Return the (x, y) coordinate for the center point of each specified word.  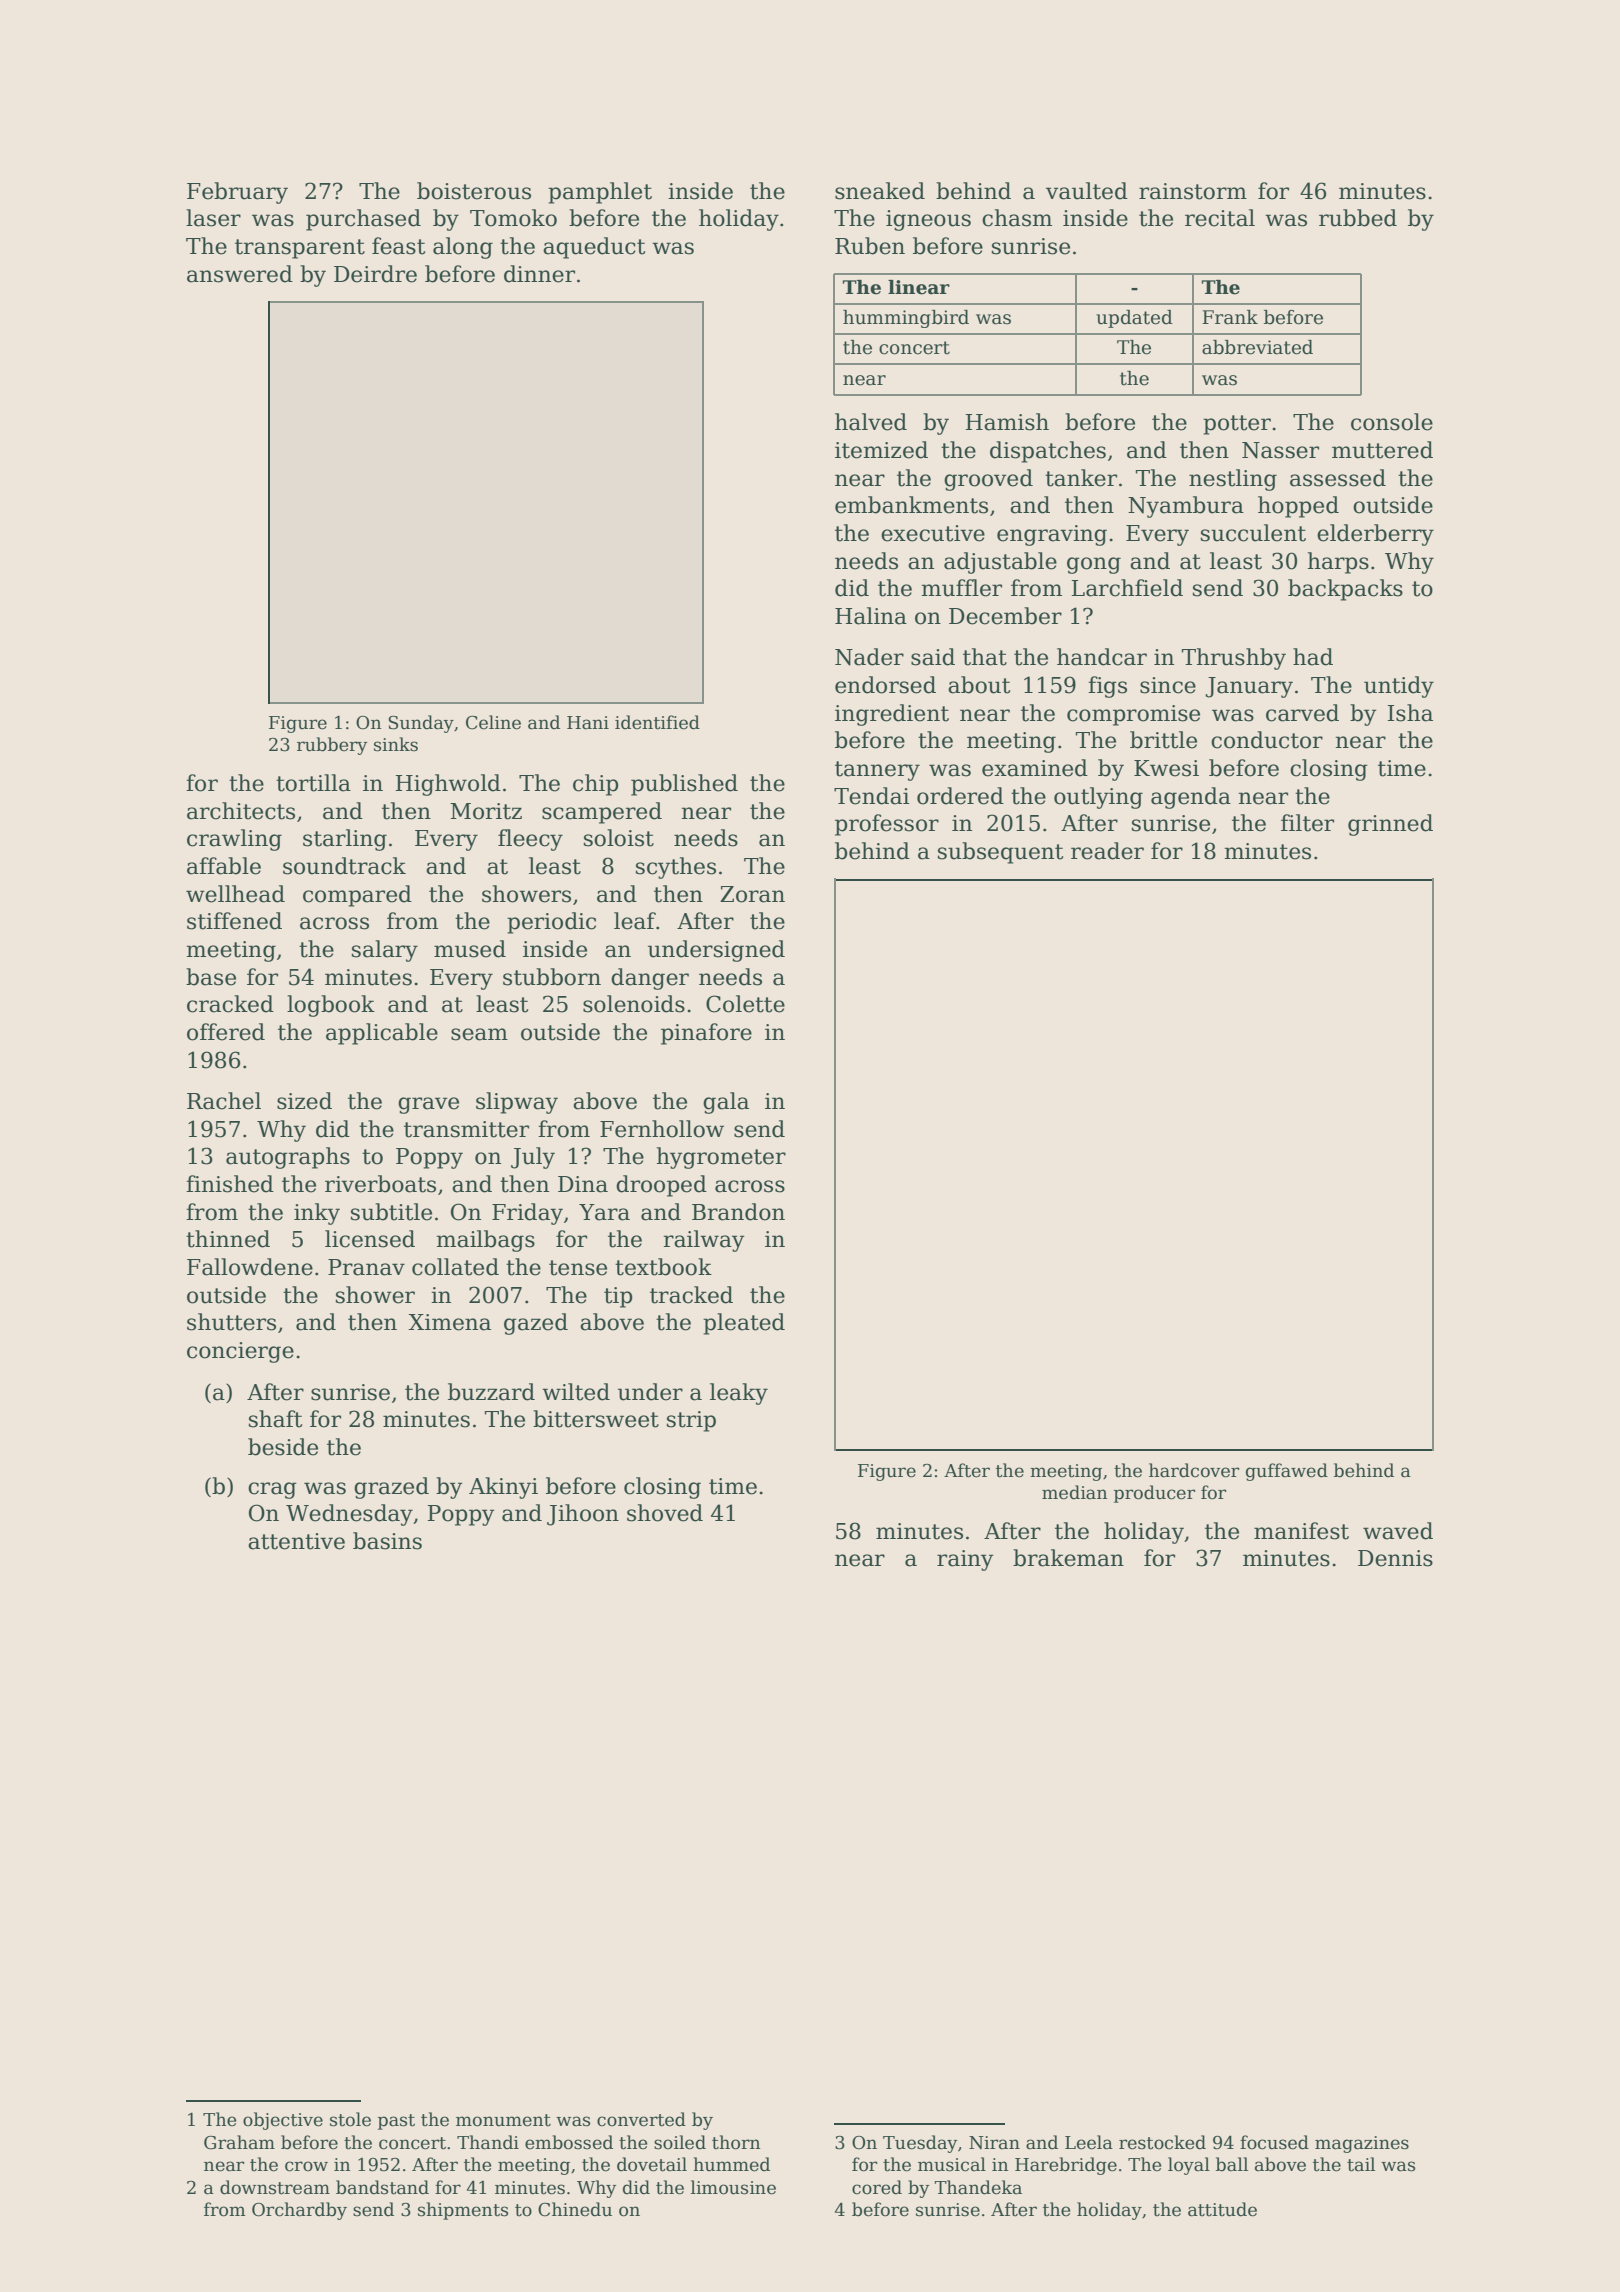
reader (1107, 851)
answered (240, 274)
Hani (588, 723)
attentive (296, 1541)
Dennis (1395, 1558)
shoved (665, 1513)
